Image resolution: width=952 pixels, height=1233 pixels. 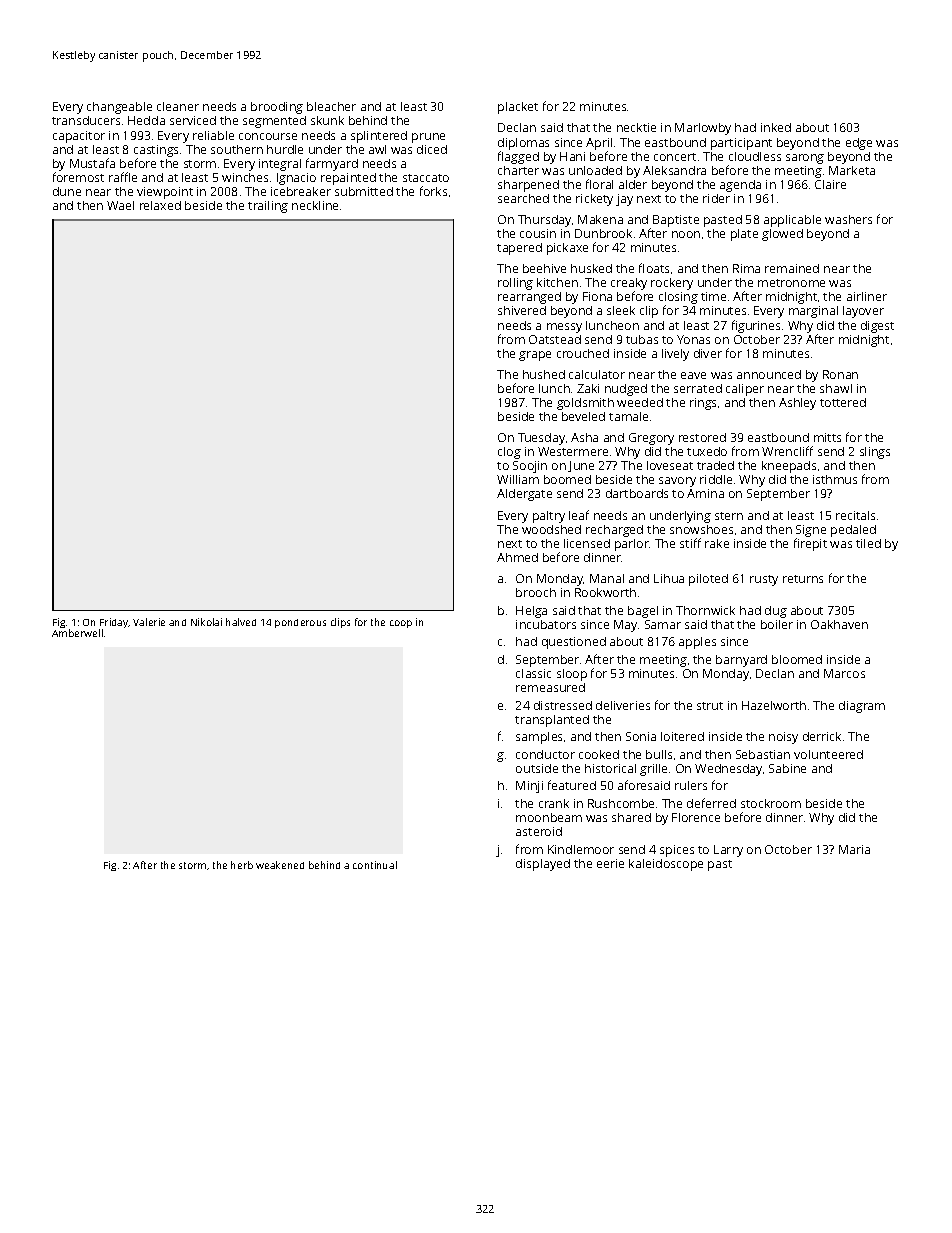 I want to click on edge, so click(x=859, y=144).
